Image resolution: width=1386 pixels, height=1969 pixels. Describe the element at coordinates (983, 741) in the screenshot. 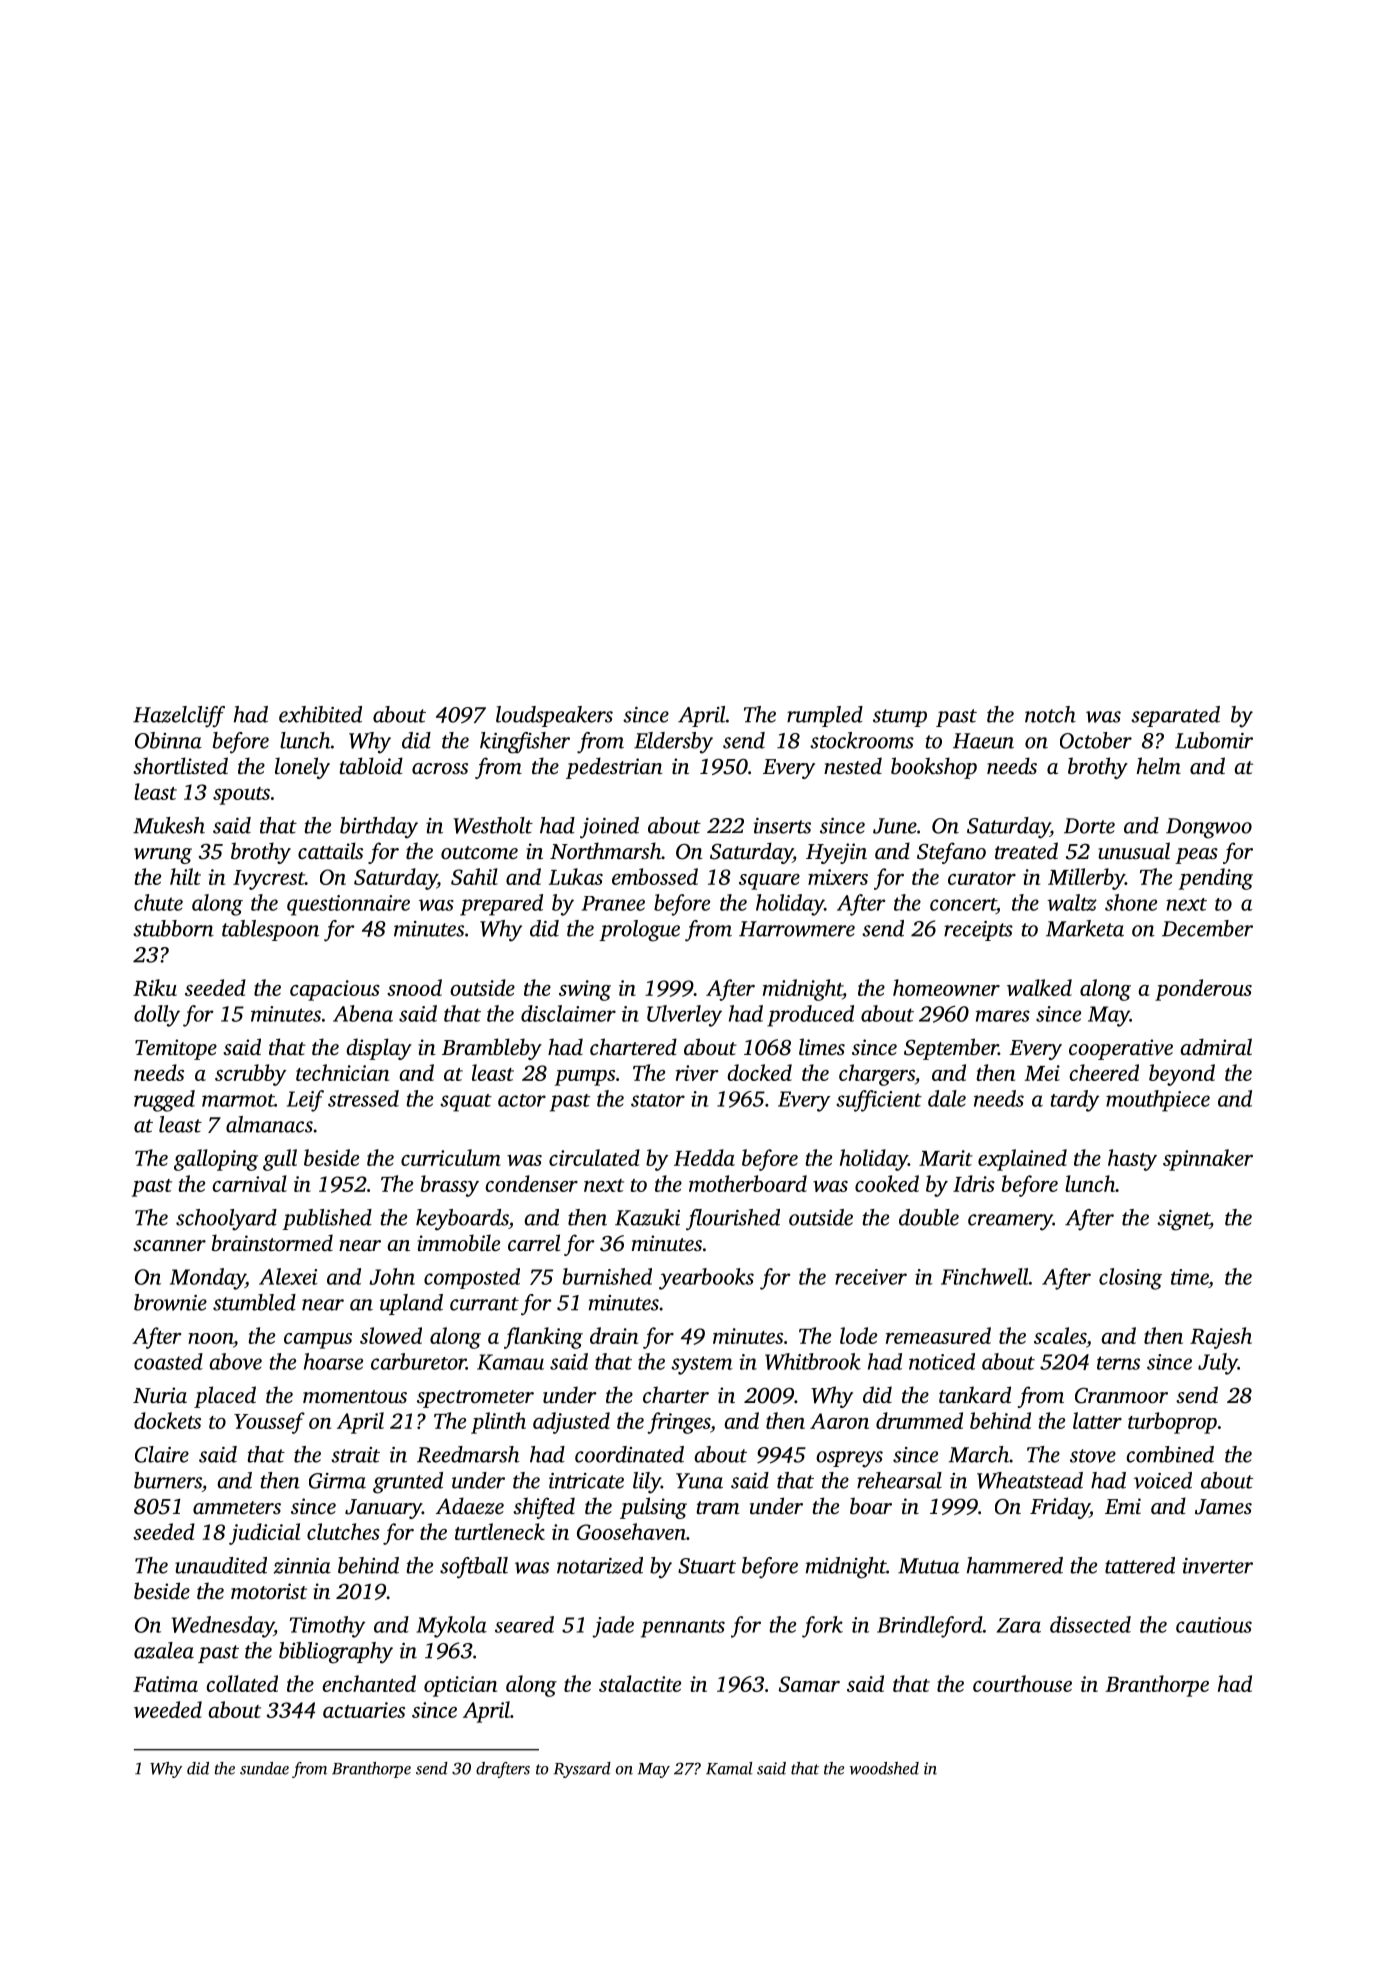

I see `Haeun` at that location.
